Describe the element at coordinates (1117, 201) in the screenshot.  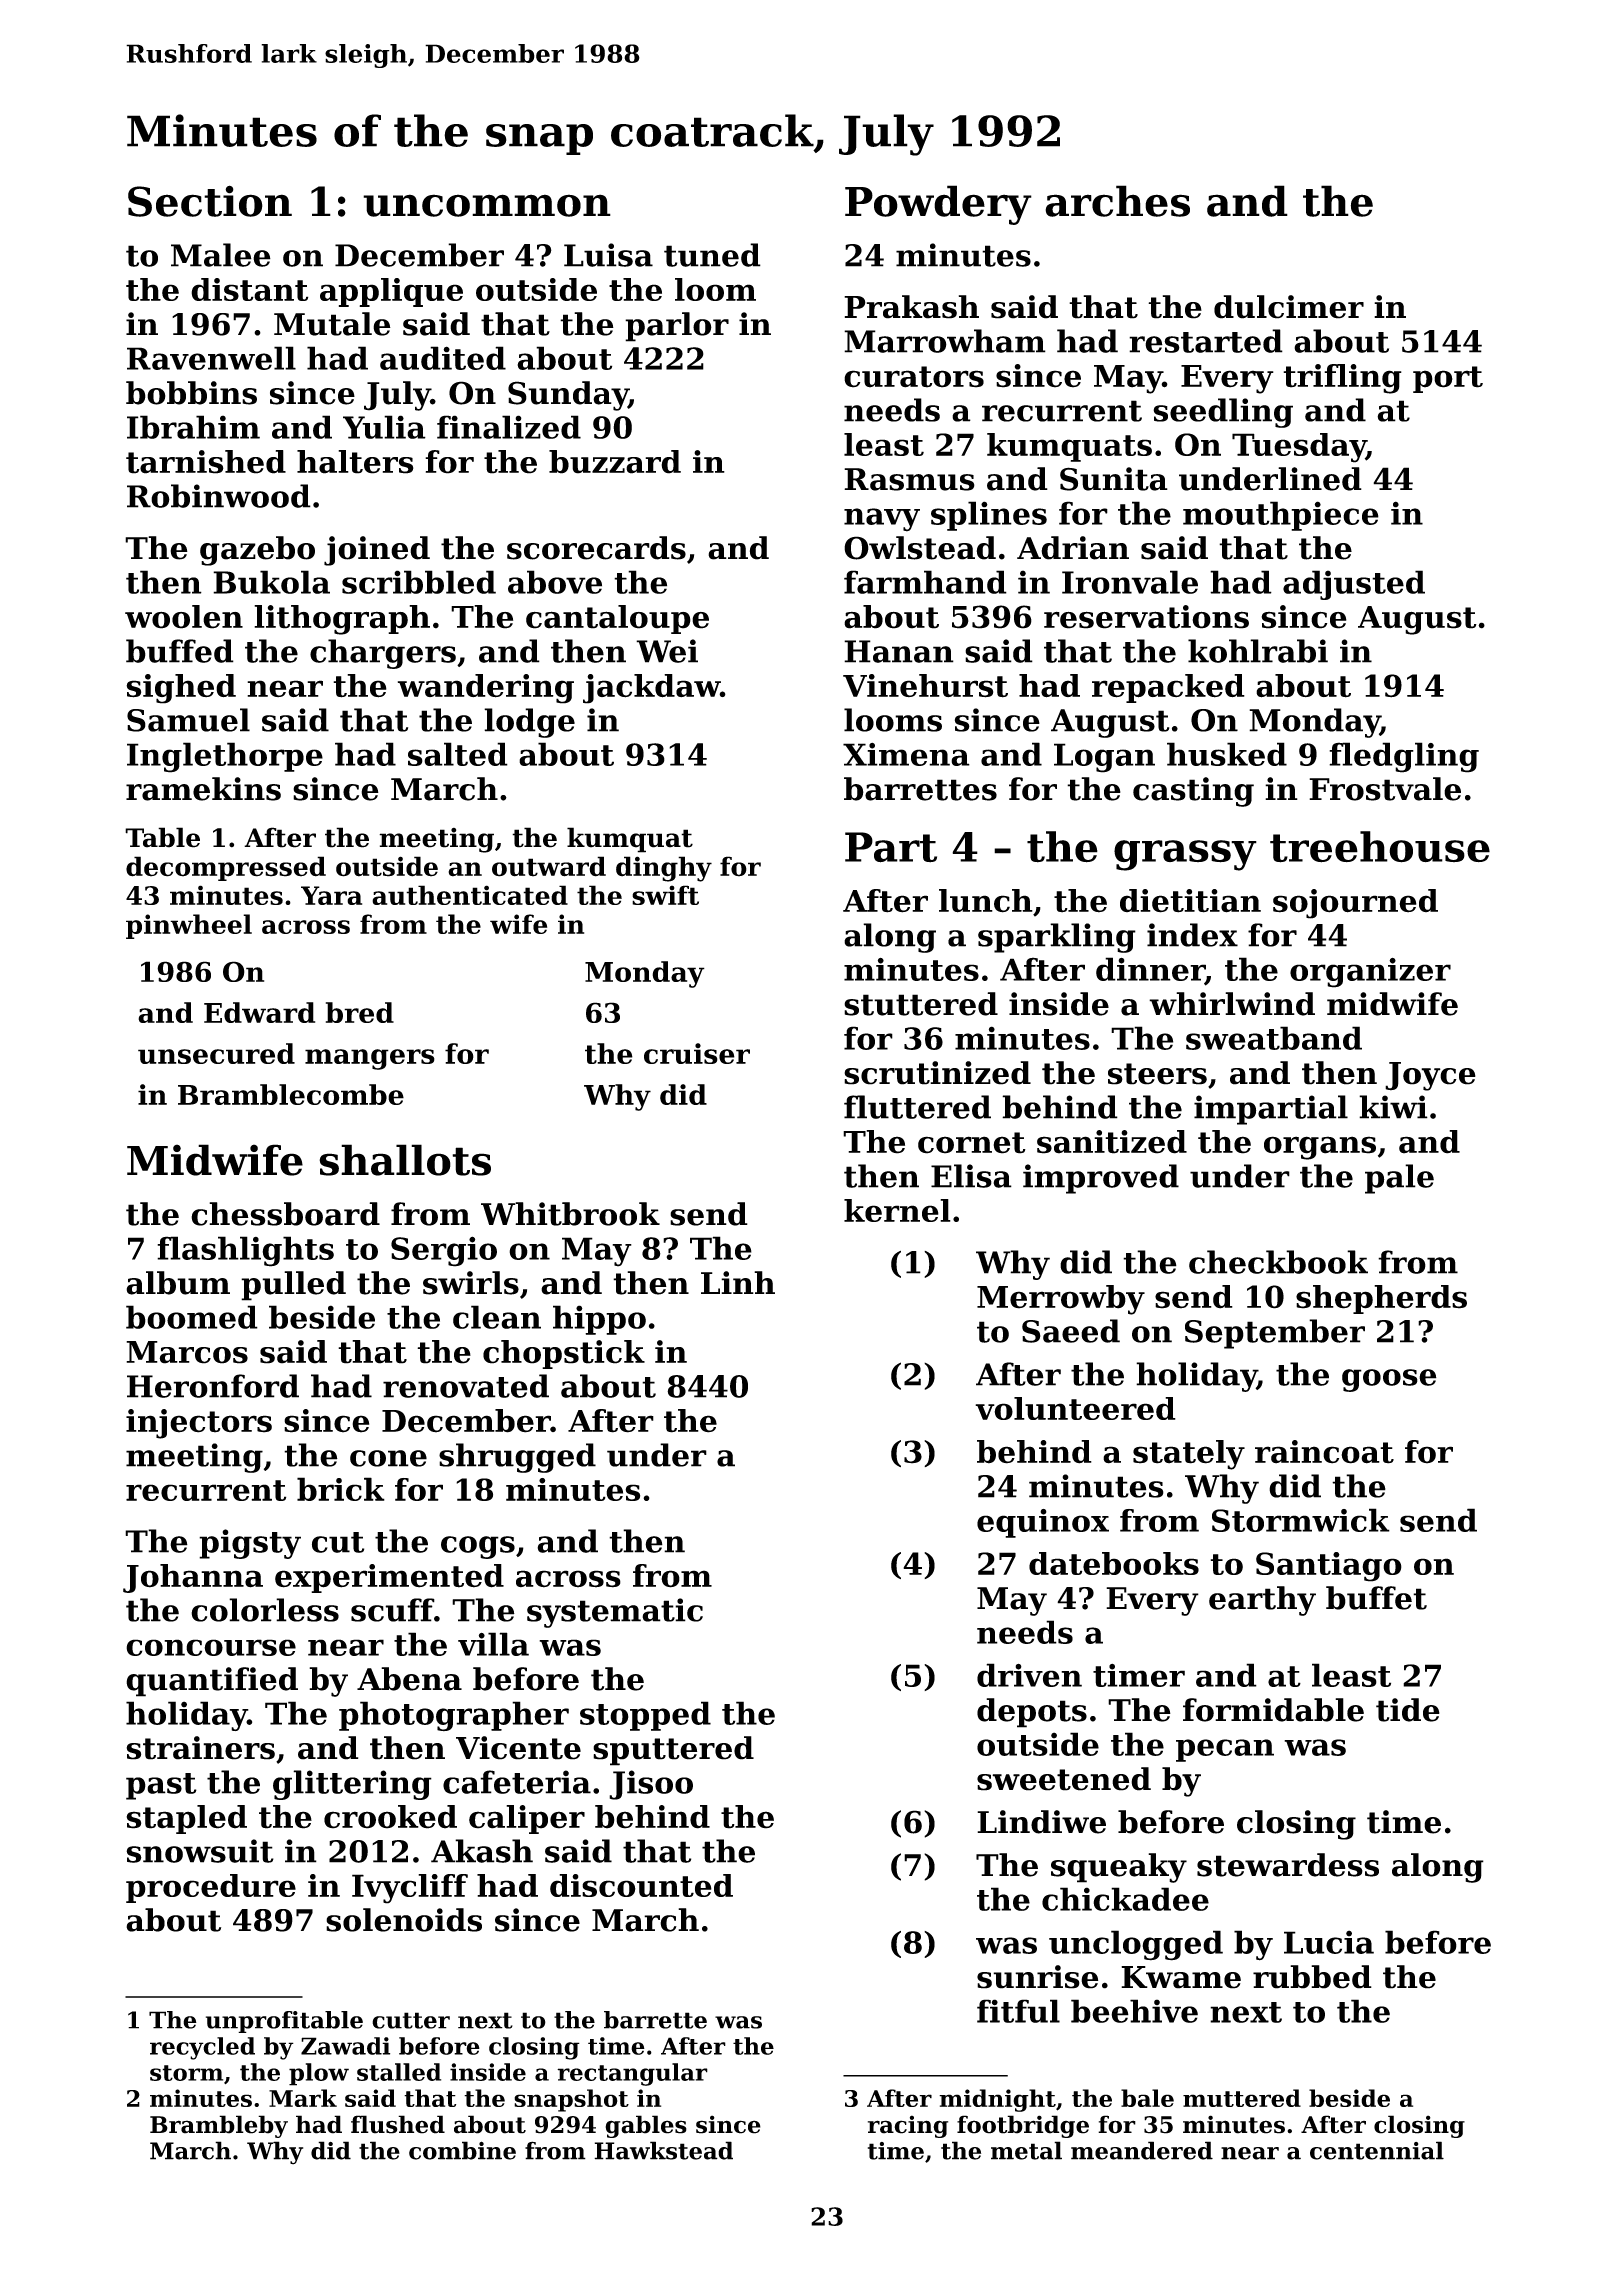
I see `arches` at that location.
